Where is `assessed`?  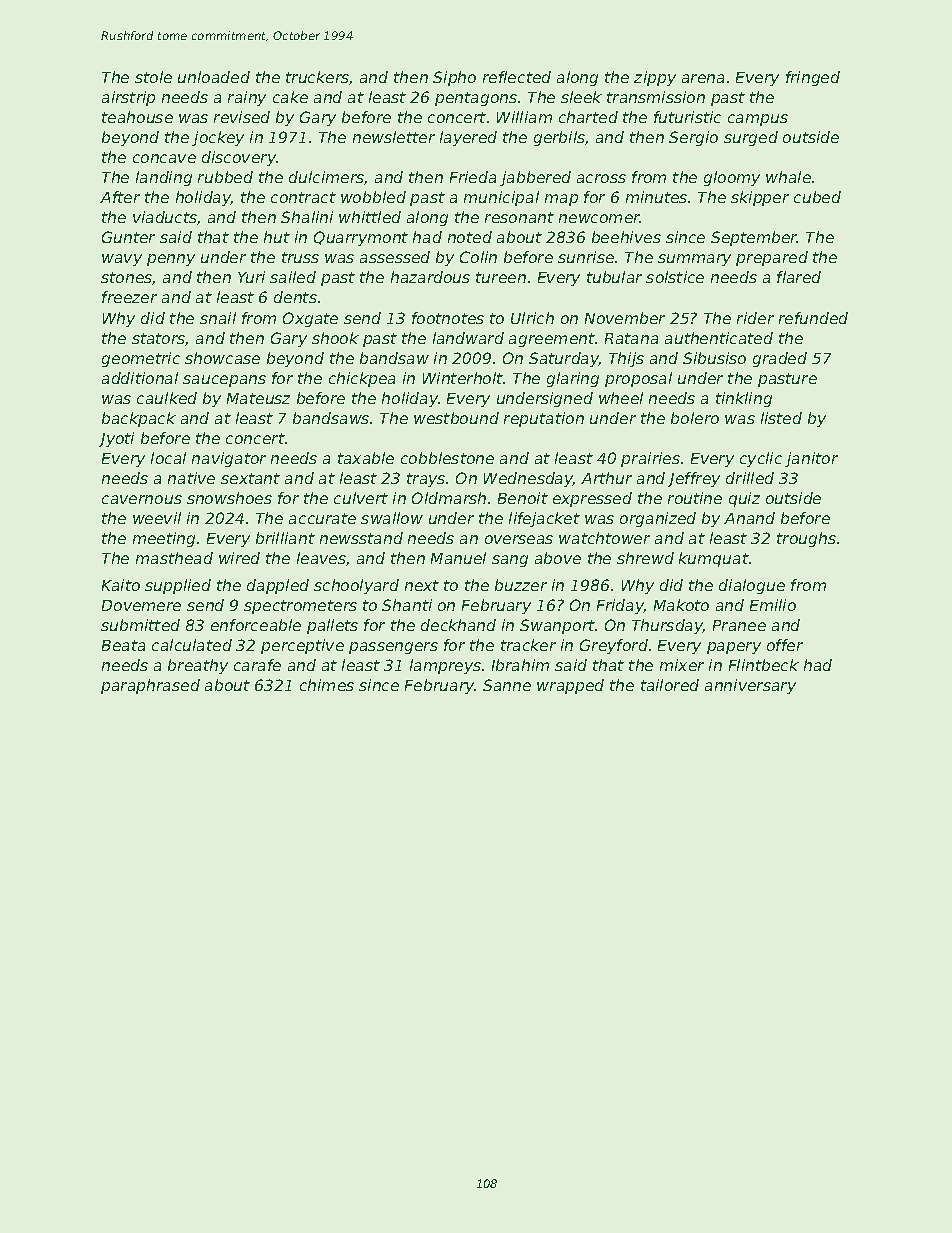 assessed is located at coordinates (395, 257).
